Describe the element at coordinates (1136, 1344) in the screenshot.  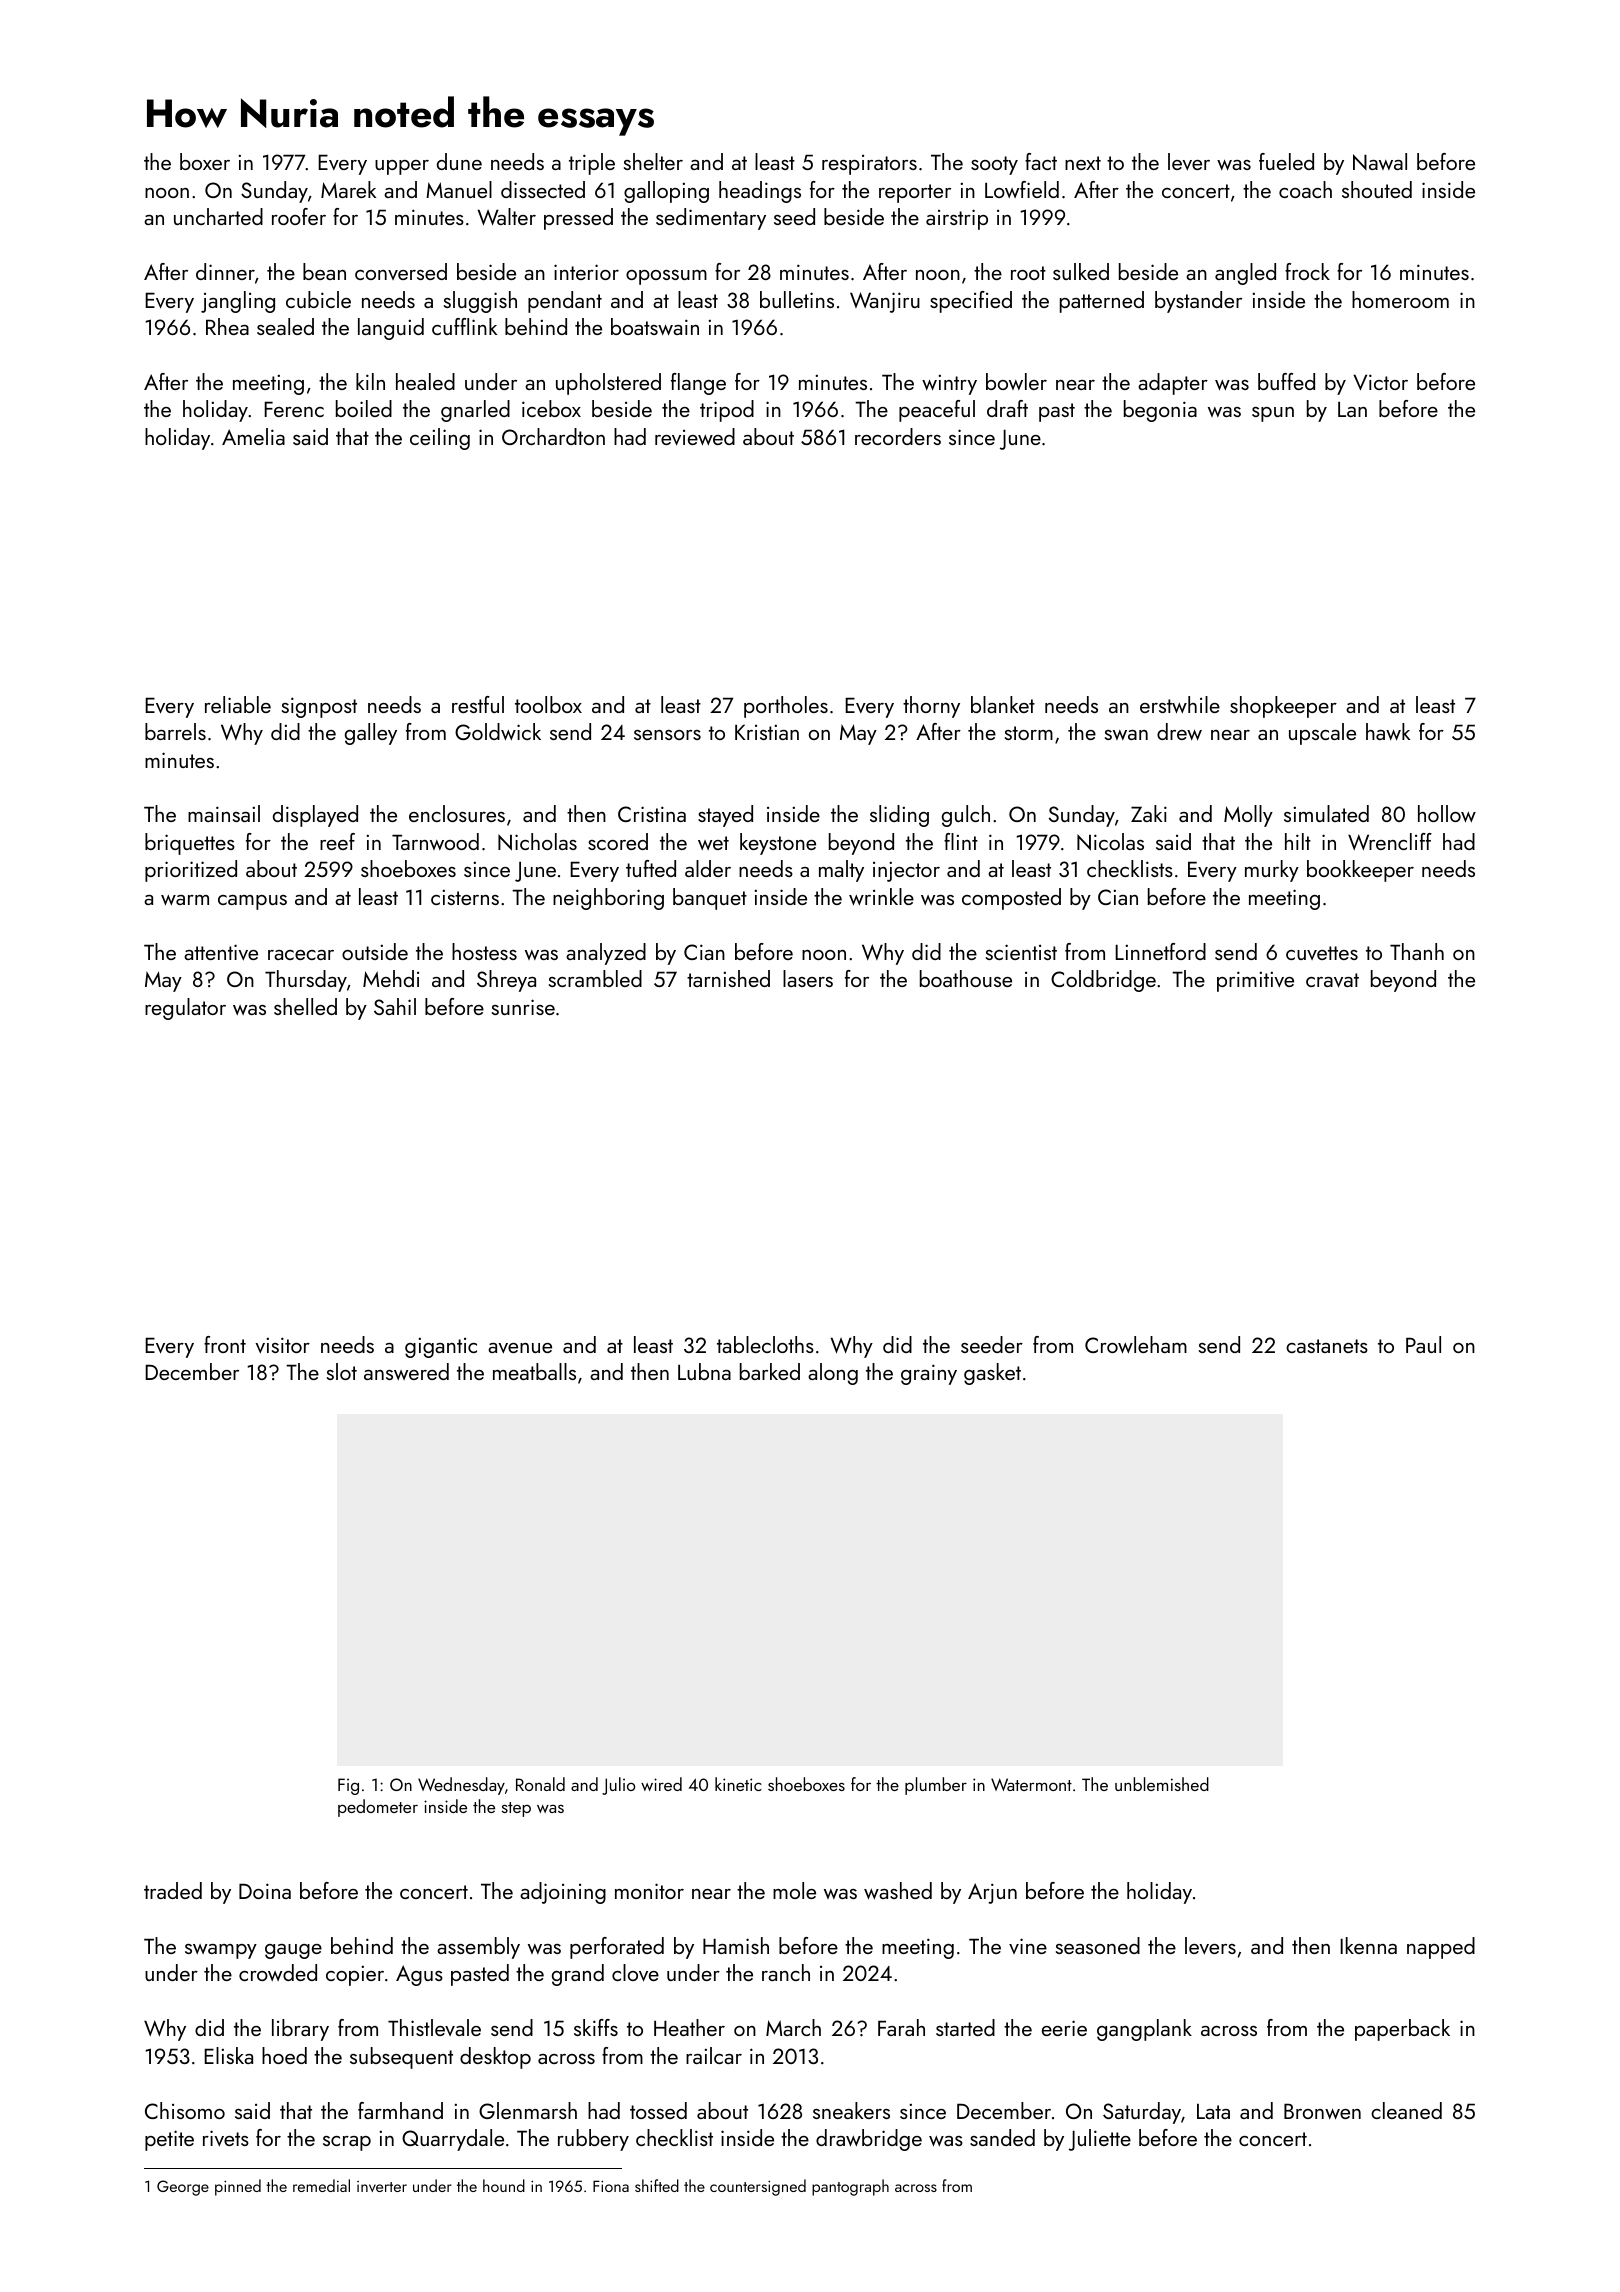
I see `Crowleham` at that location.
